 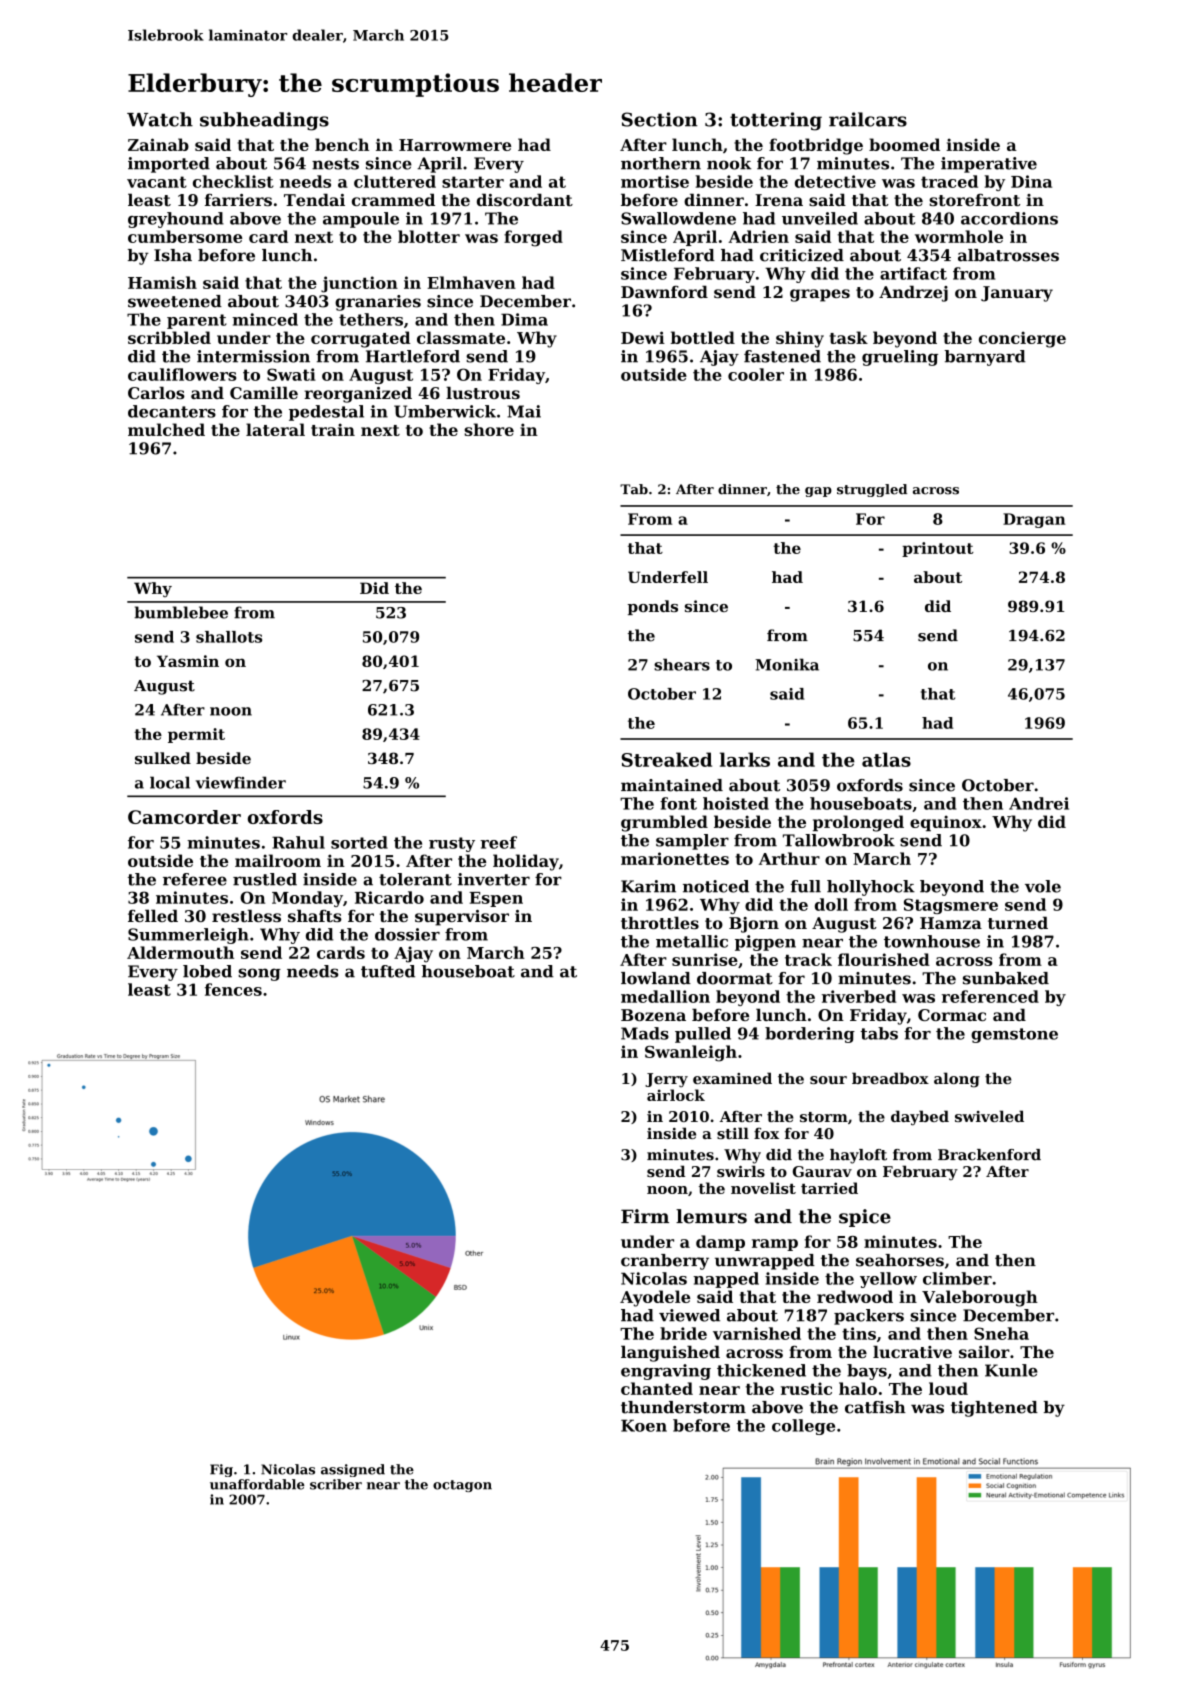 I want to click on checklist, so click(x=233, y=181).
